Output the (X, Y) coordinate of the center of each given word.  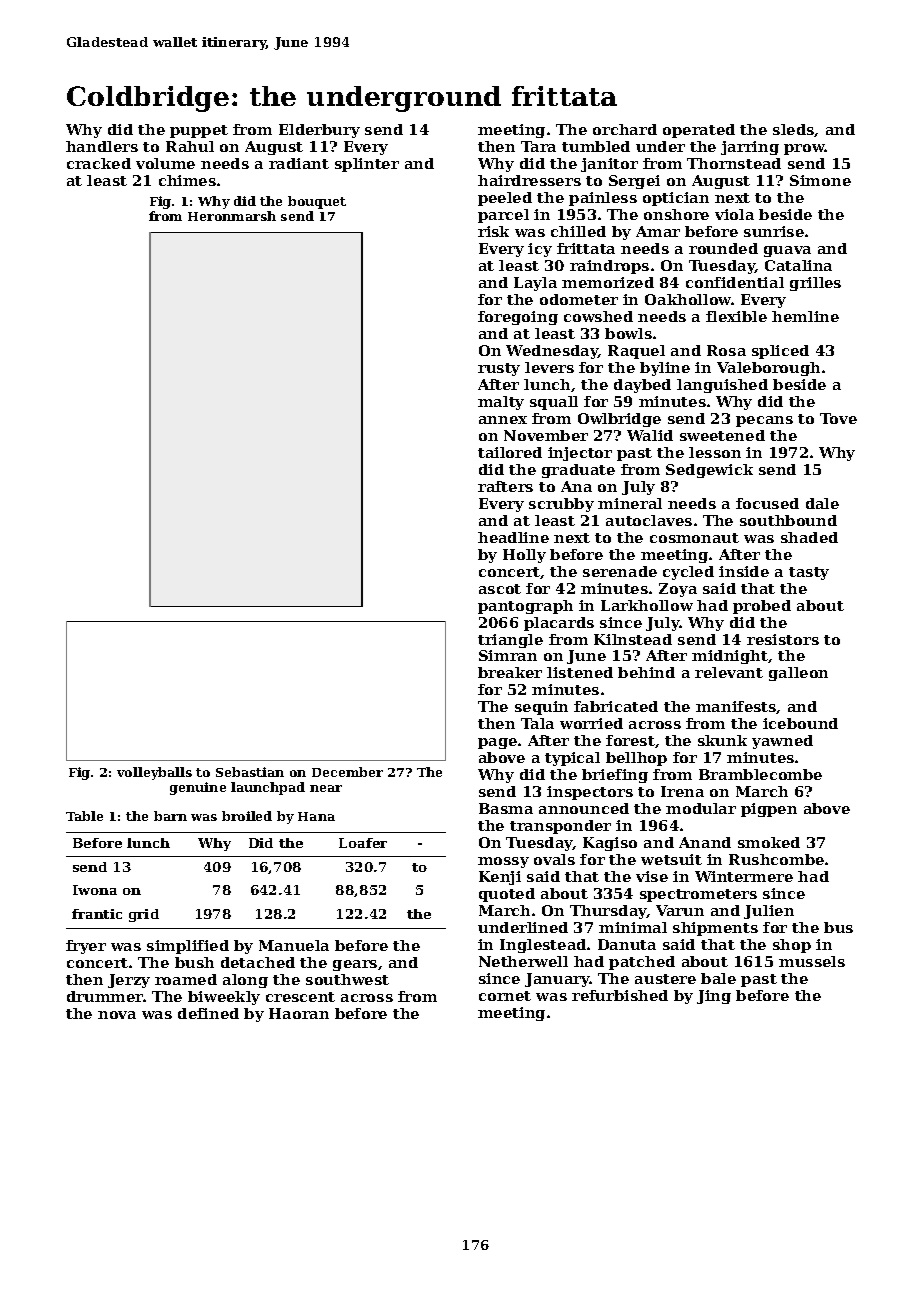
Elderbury (319, 131)
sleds (794, 130)
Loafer (363, 843)
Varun (680, 910)
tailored (510, 452)
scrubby (561, 505)
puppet (199, 131)
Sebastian (250, 772)
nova (117, 1015)
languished (722, 386)
